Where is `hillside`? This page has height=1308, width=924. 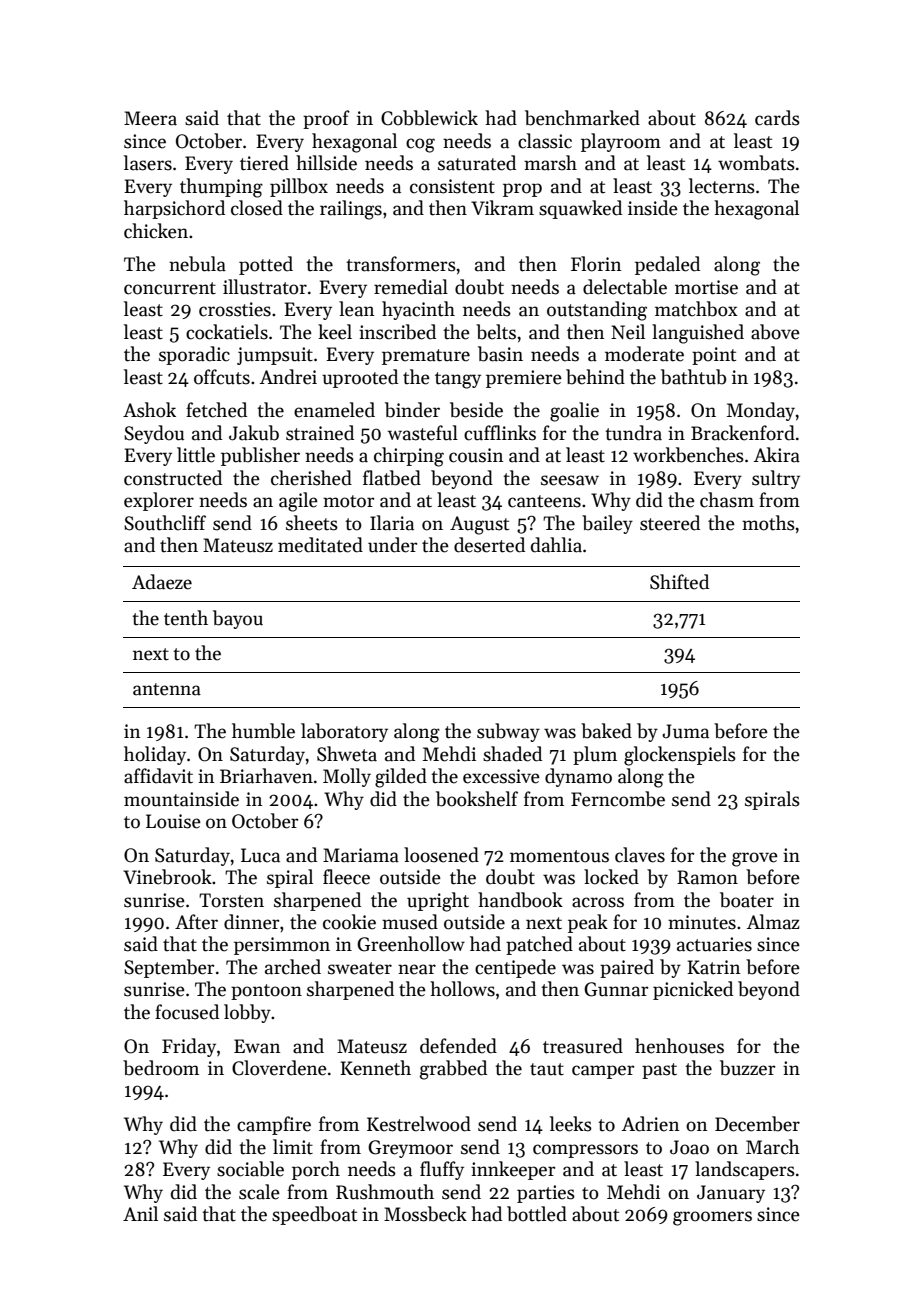
hillside is located at coordinates (326, 163).
